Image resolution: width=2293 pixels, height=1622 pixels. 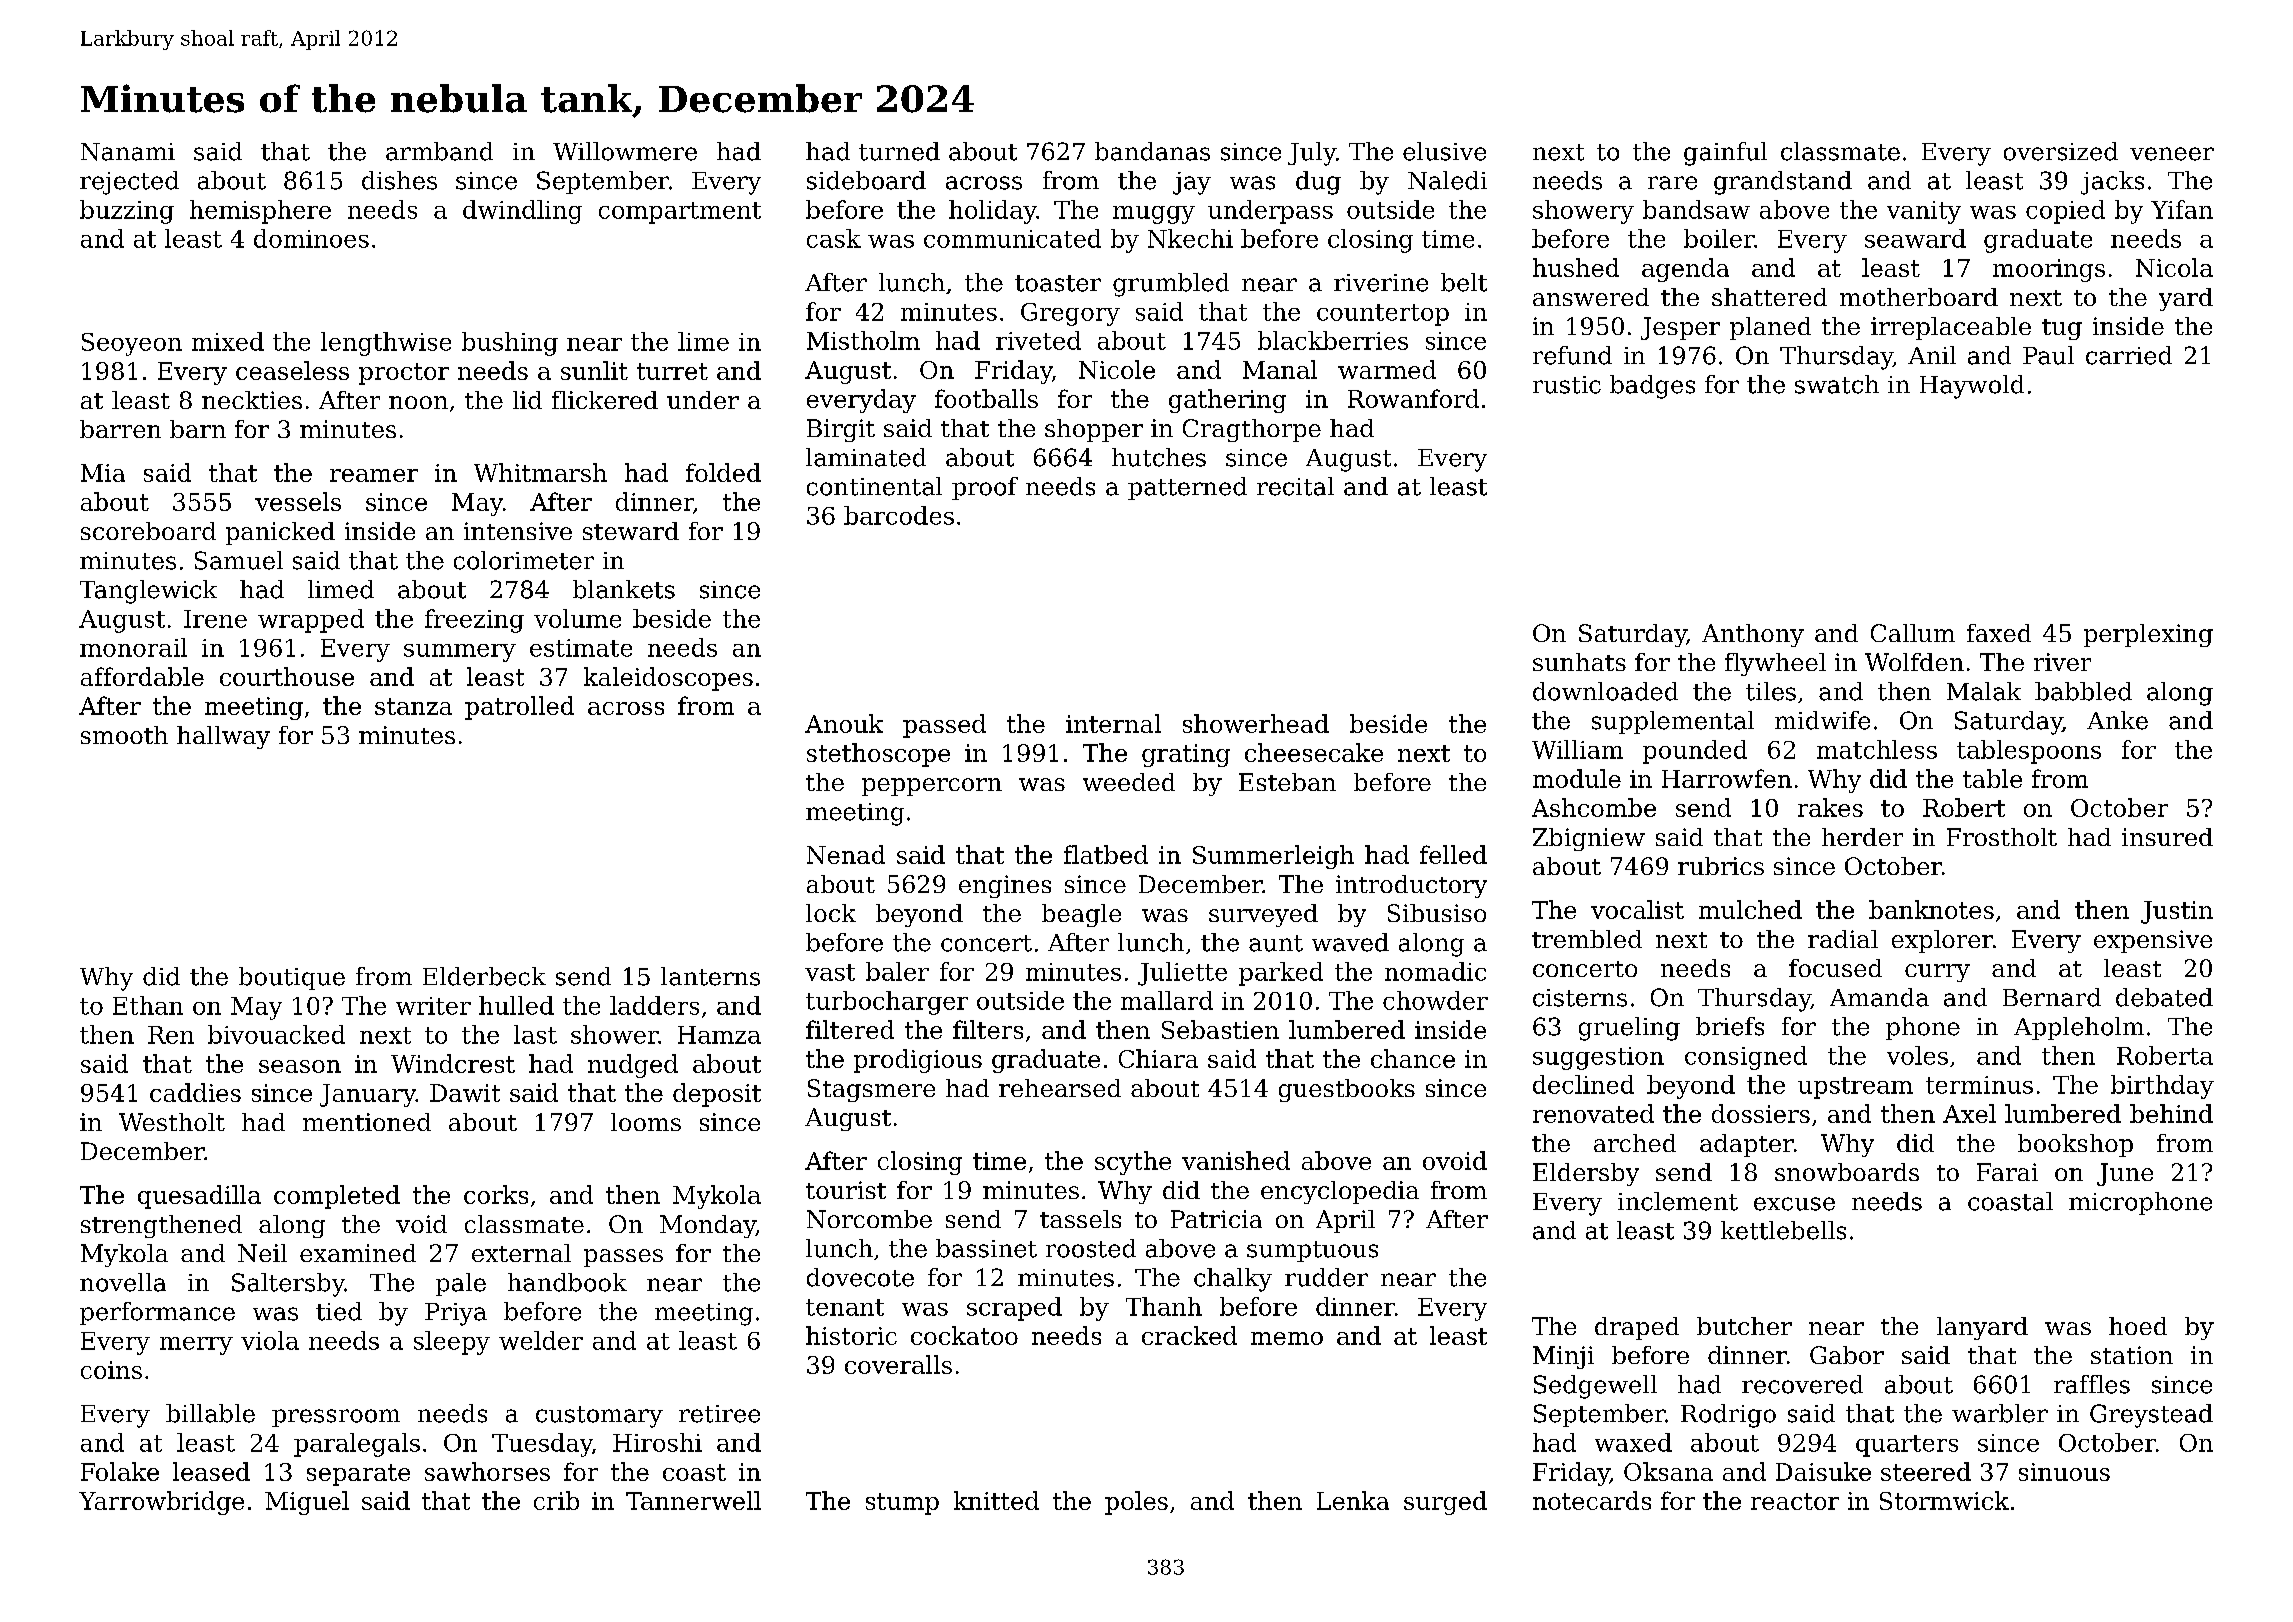 What do you see at coordinates (1445, 1503) in the screenshot?
I see `surged` at bounding box center [1445, 1503].
